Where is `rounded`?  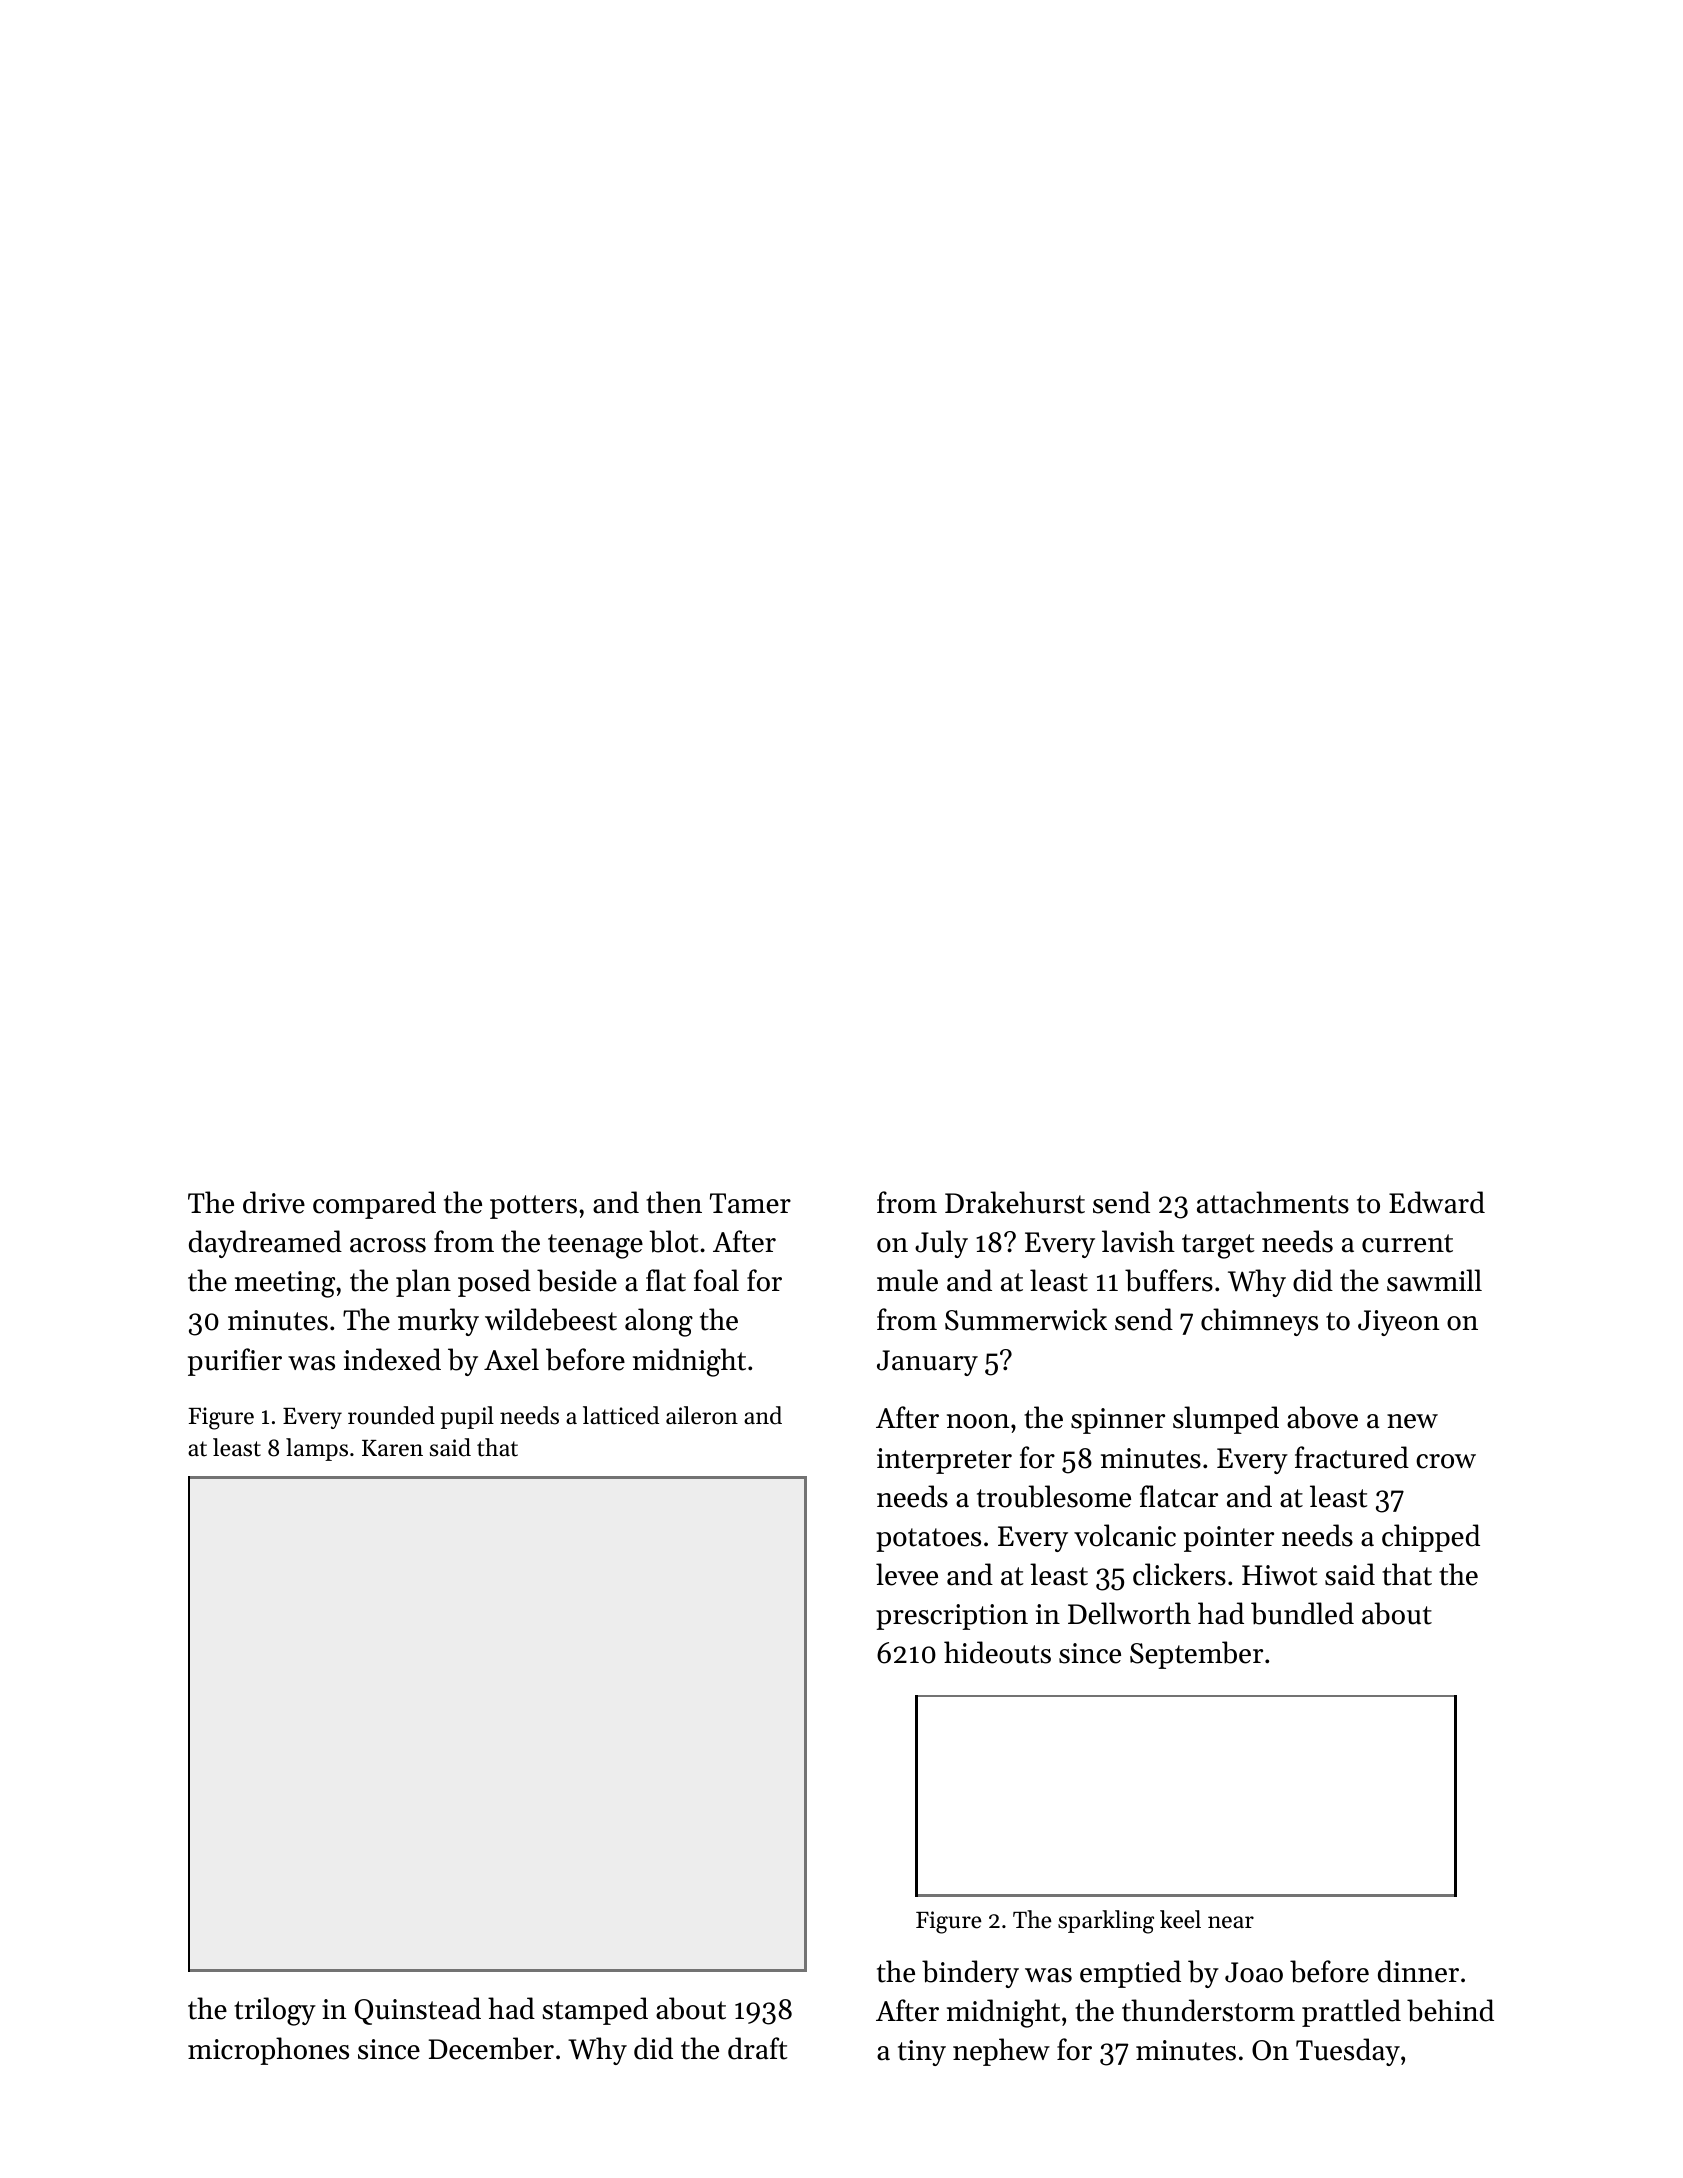 rounded is located at coordinates (391, 1415).
